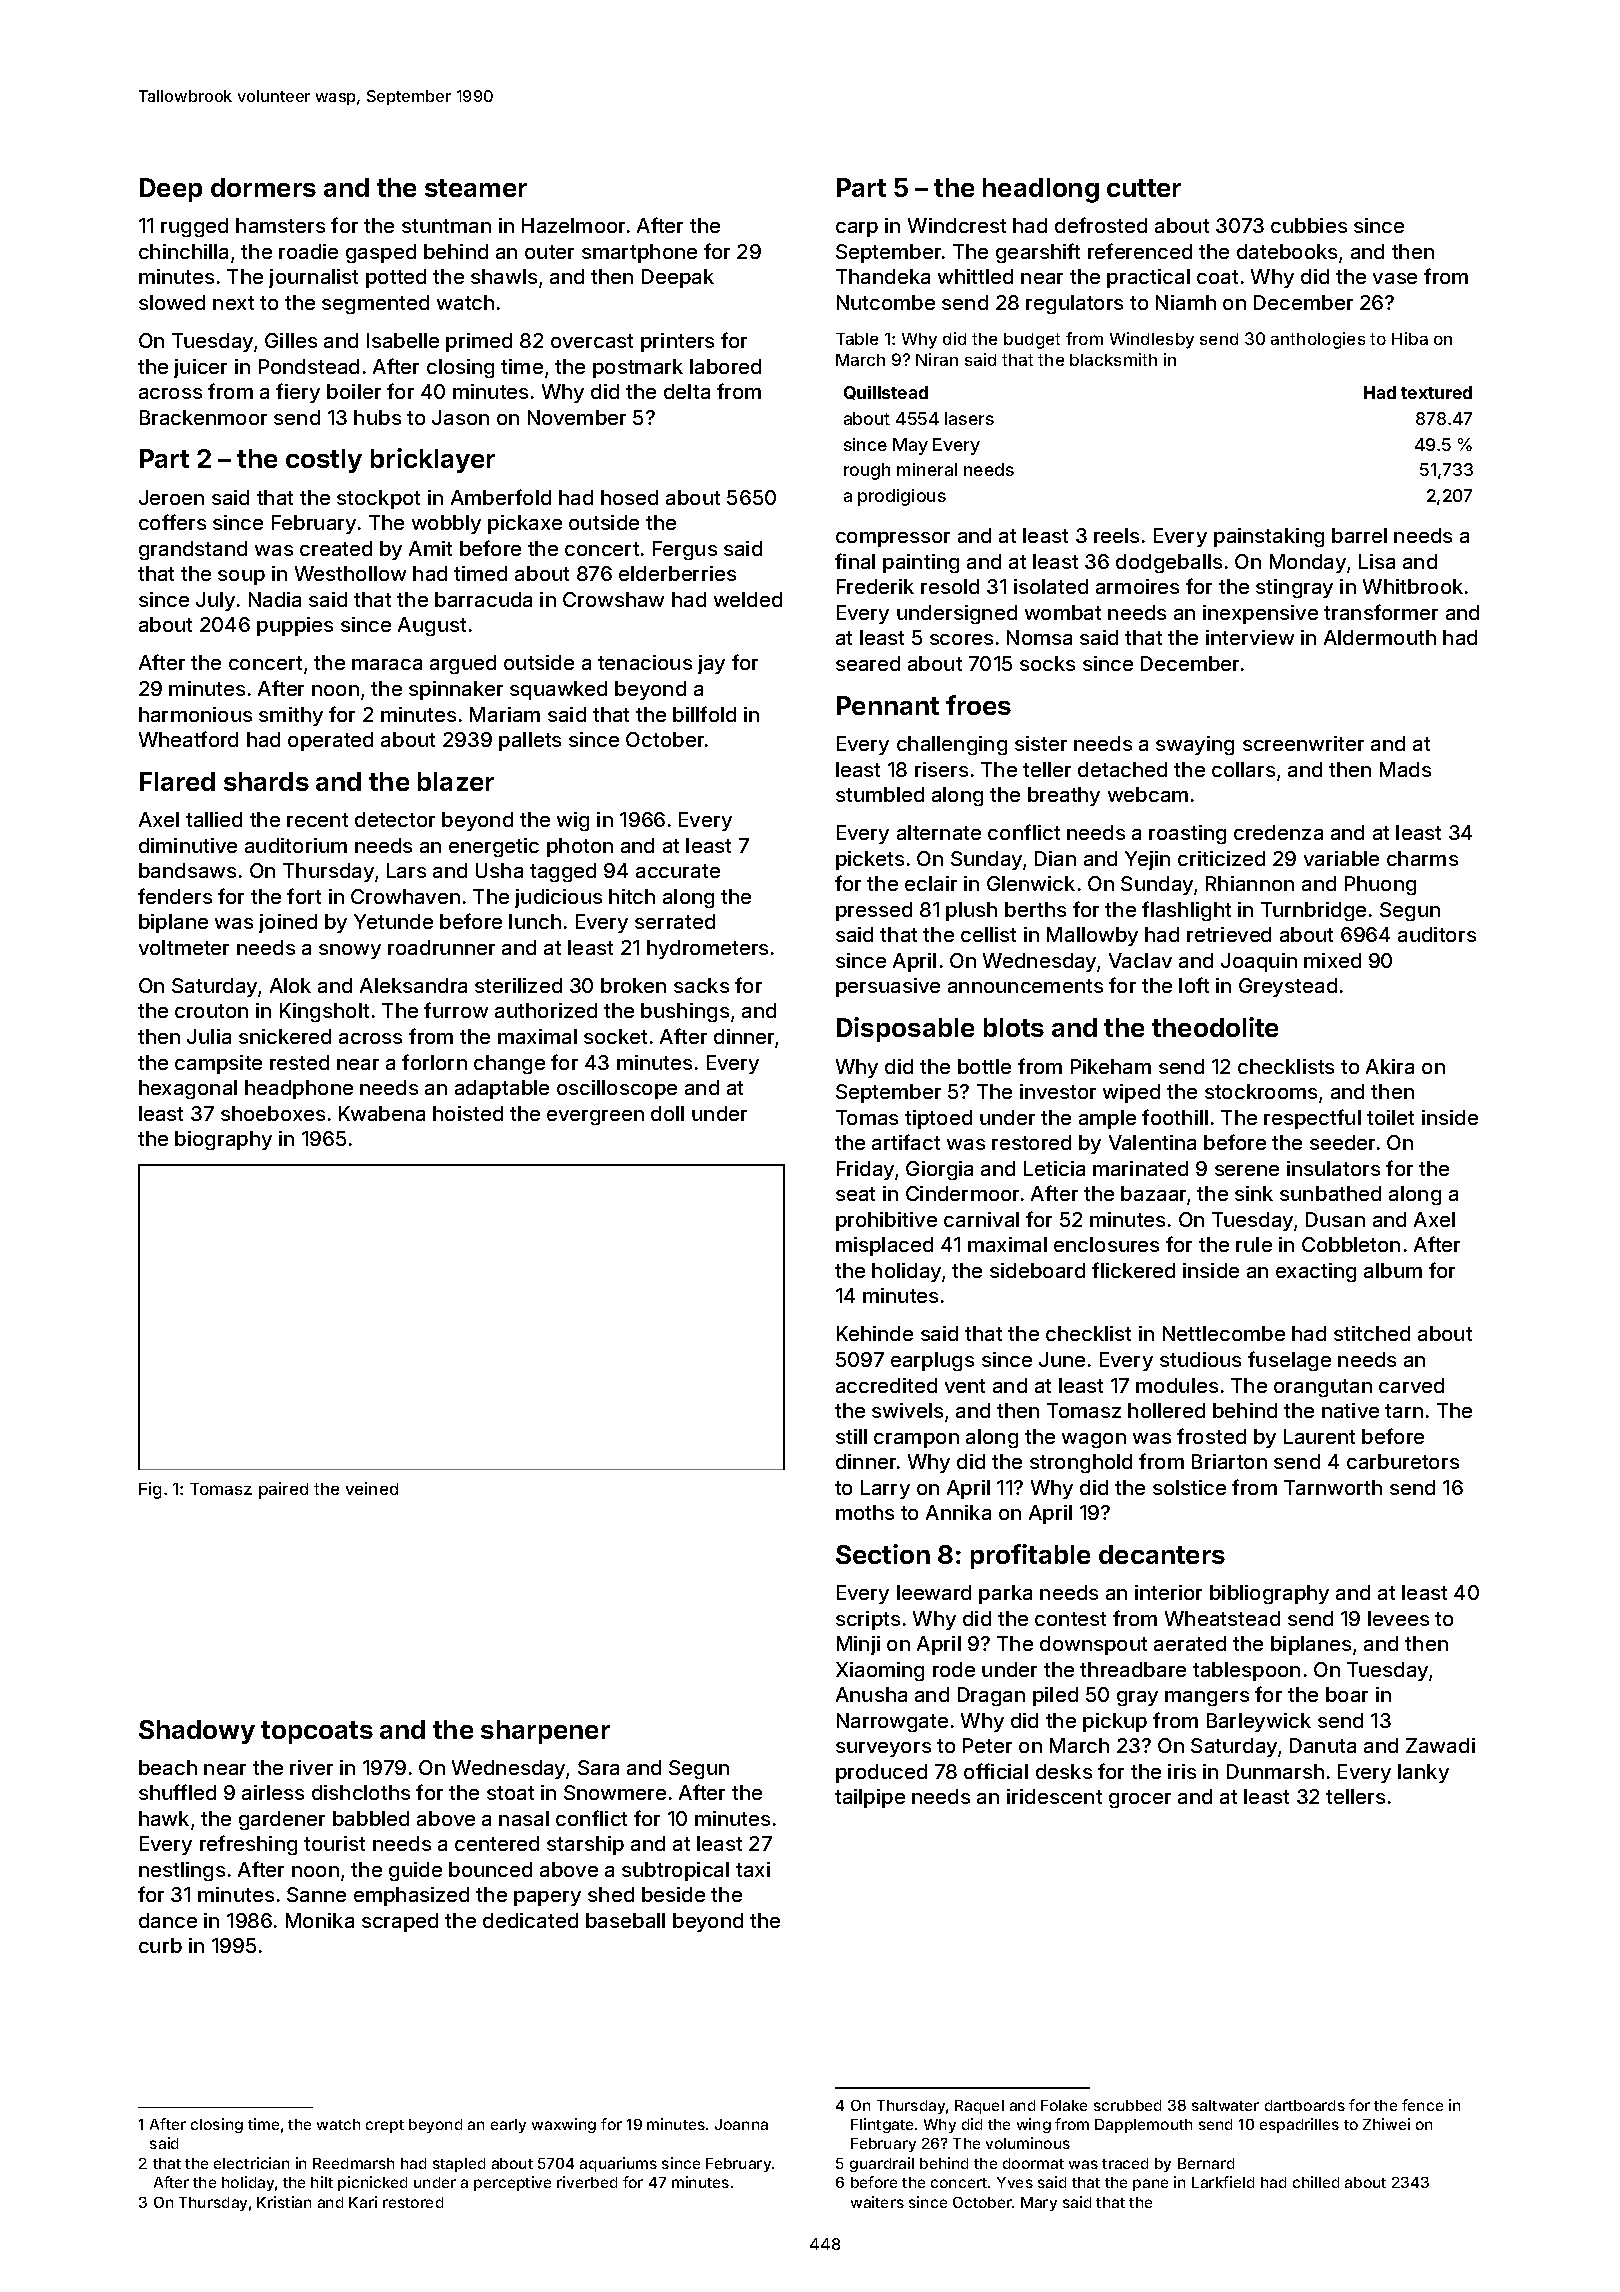  Describe the element at coordinates (1411, 1385) in the page. I see `carved` at that location.
